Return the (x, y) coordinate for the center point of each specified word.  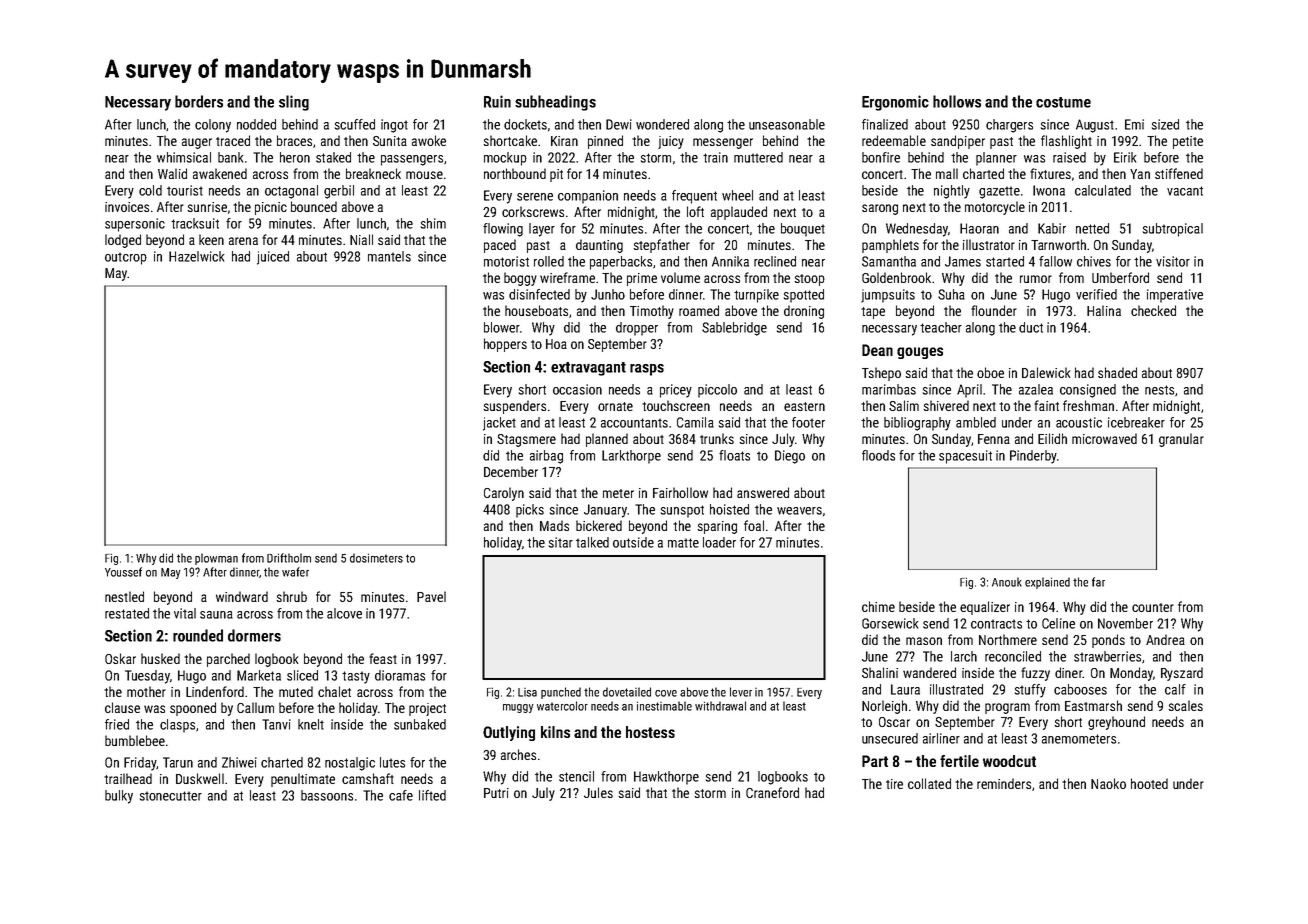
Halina (1104, 310)
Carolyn (504, 494)
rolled (549, 261)
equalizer (985, 608)
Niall (361, 239)
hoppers (505, 345)
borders (199, 101)
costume (1063, 102)
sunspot (682, 511)
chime (878, 606)
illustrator (989, 244)
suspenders (514, 407)
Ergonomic (895, 103)
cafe (401, 795)
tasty (356, 677)
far (1098, 582)
